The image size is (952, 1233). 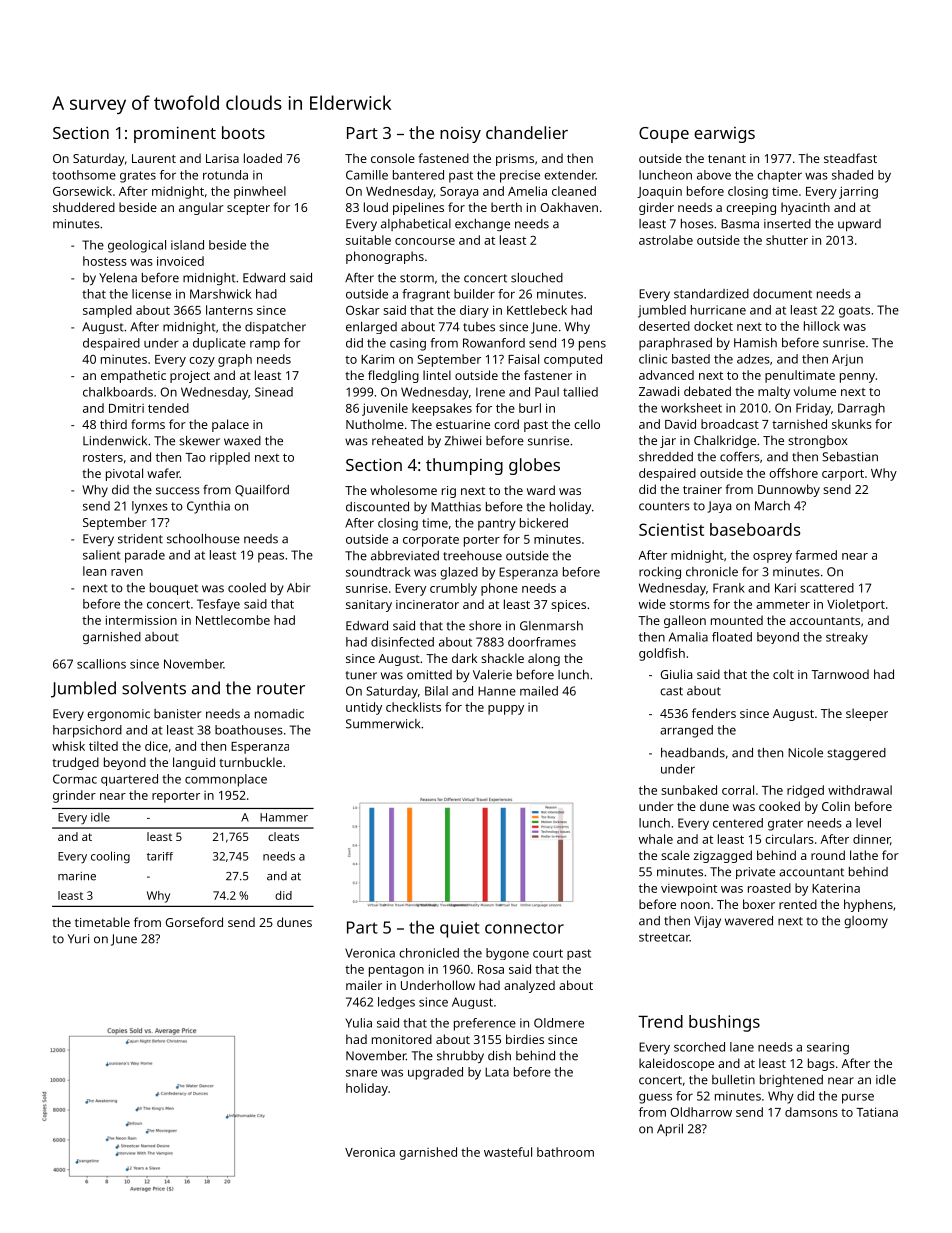 I want to click on Yuri, so click(x=78, y=939).
